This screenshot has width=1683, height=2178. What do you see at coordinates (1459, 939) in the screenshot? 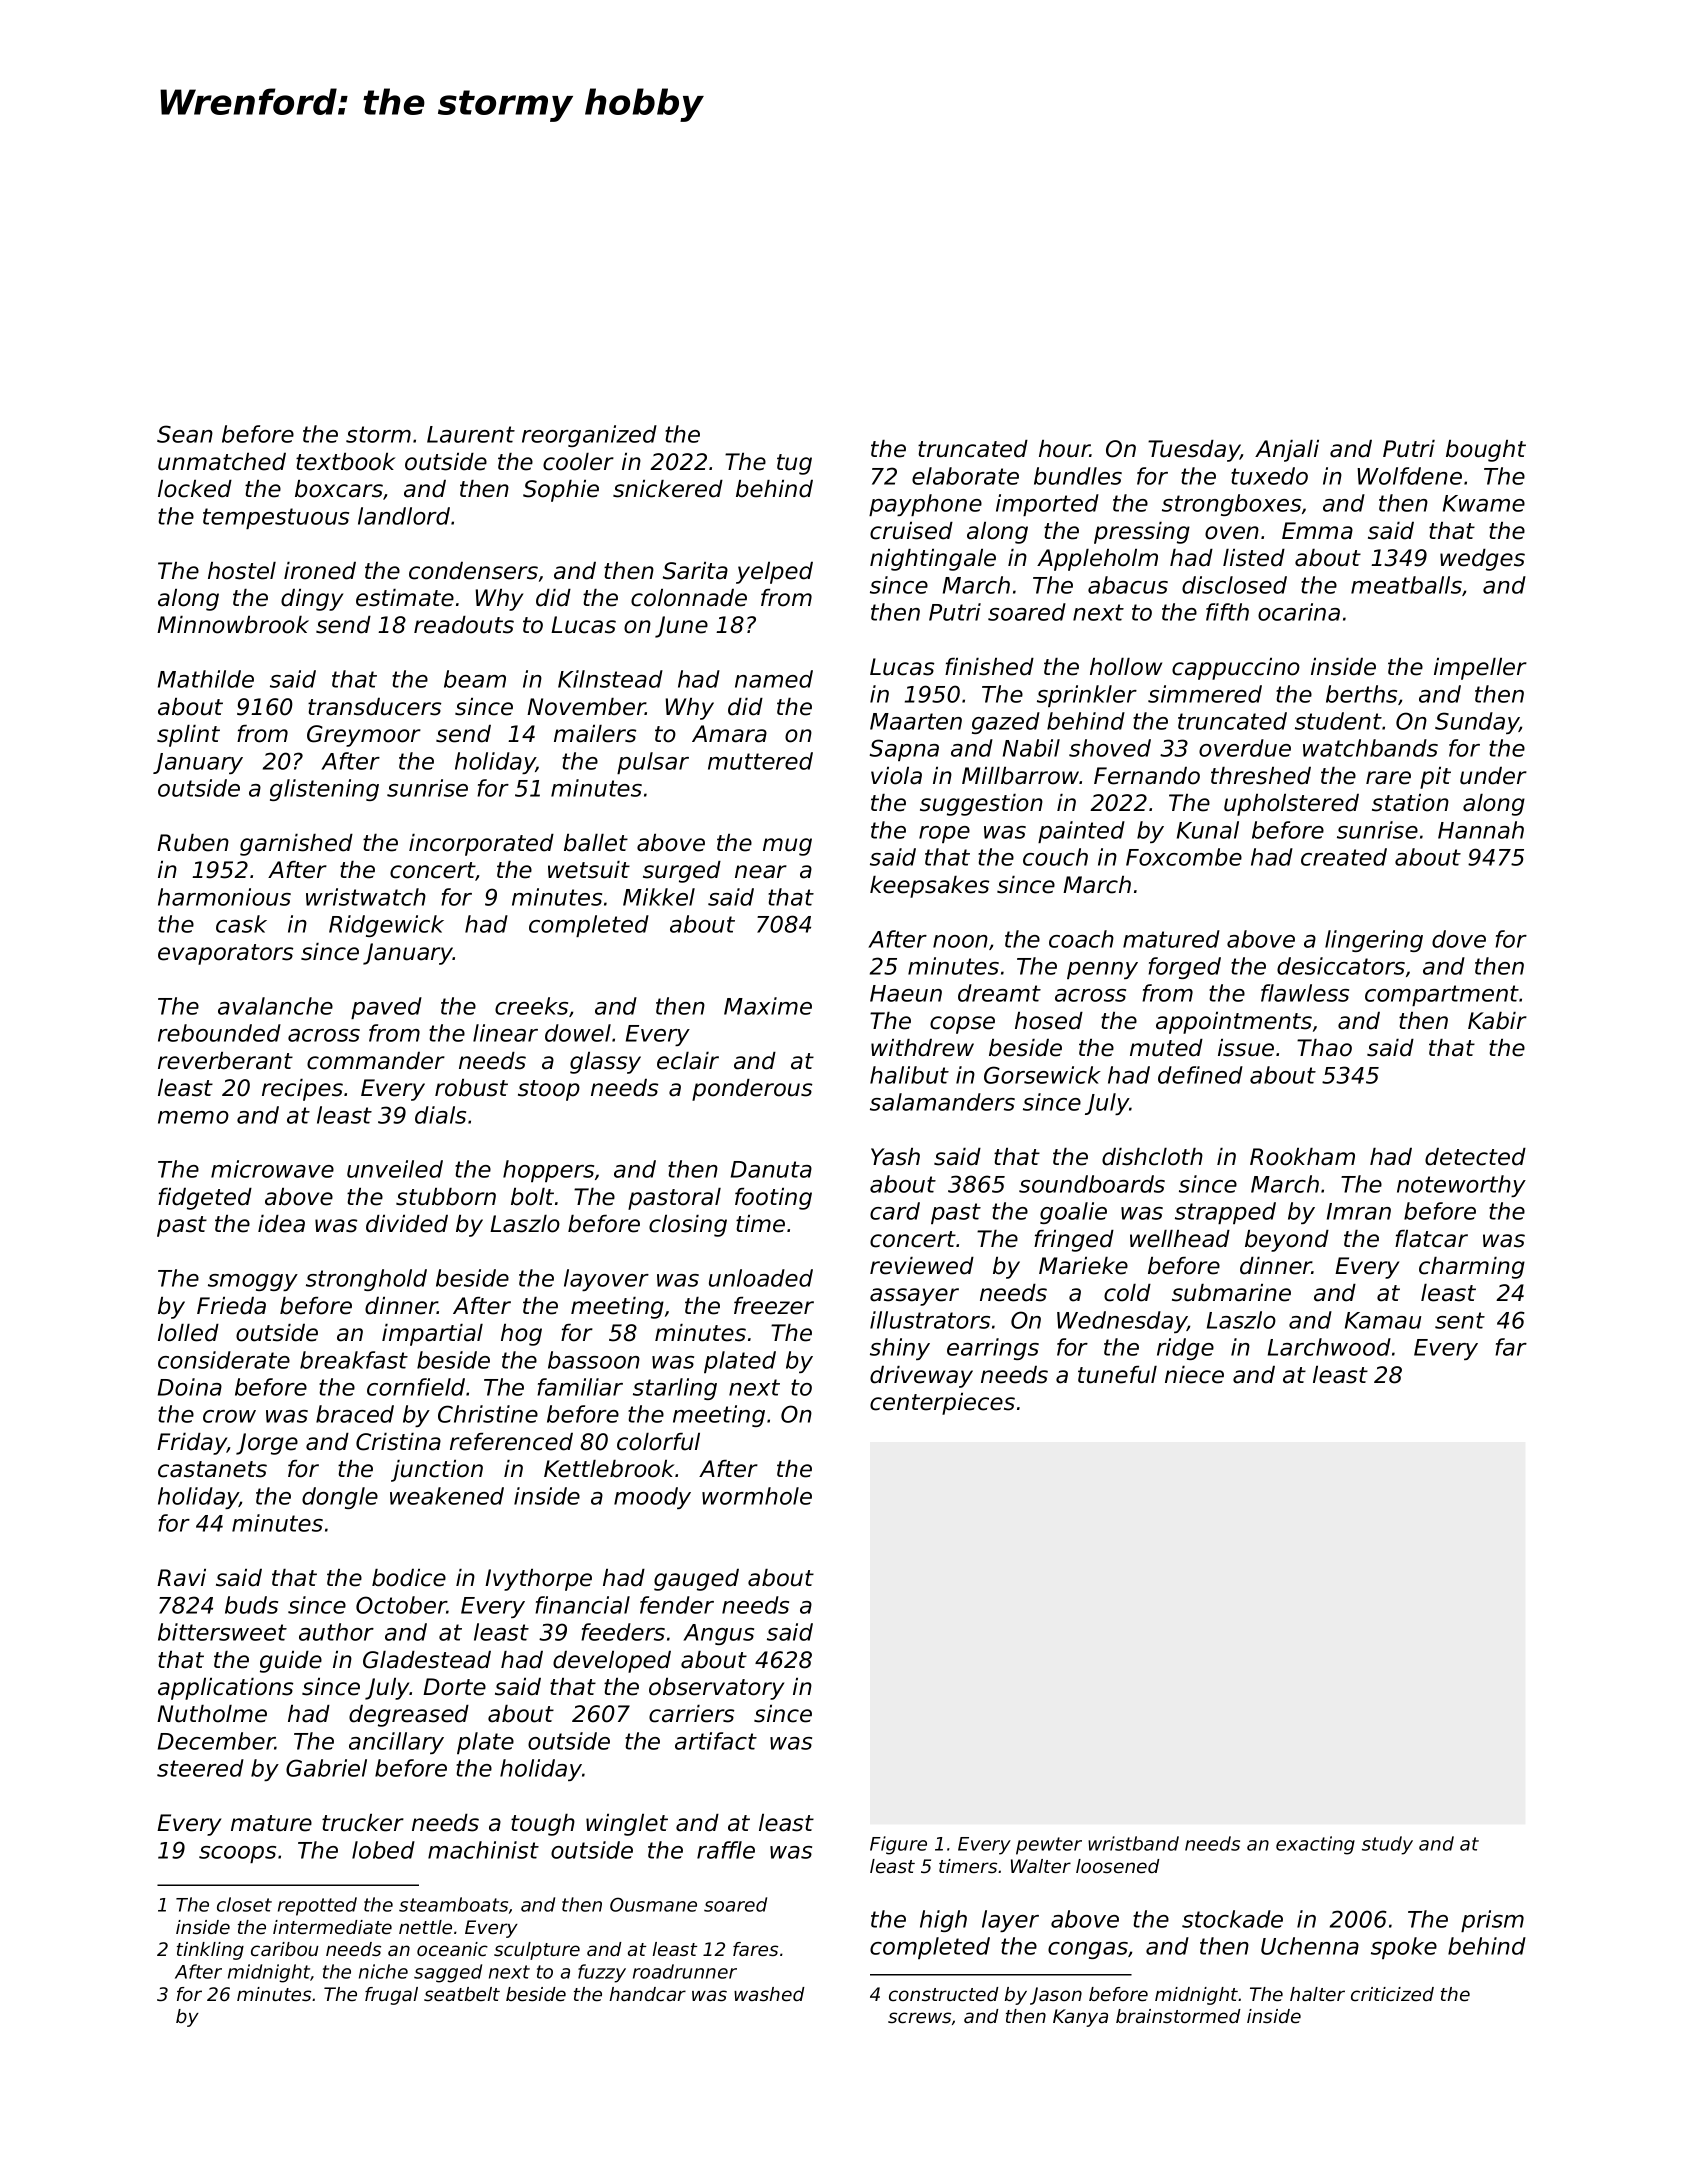
I see `dove` at bounding box center [1459, 939].
